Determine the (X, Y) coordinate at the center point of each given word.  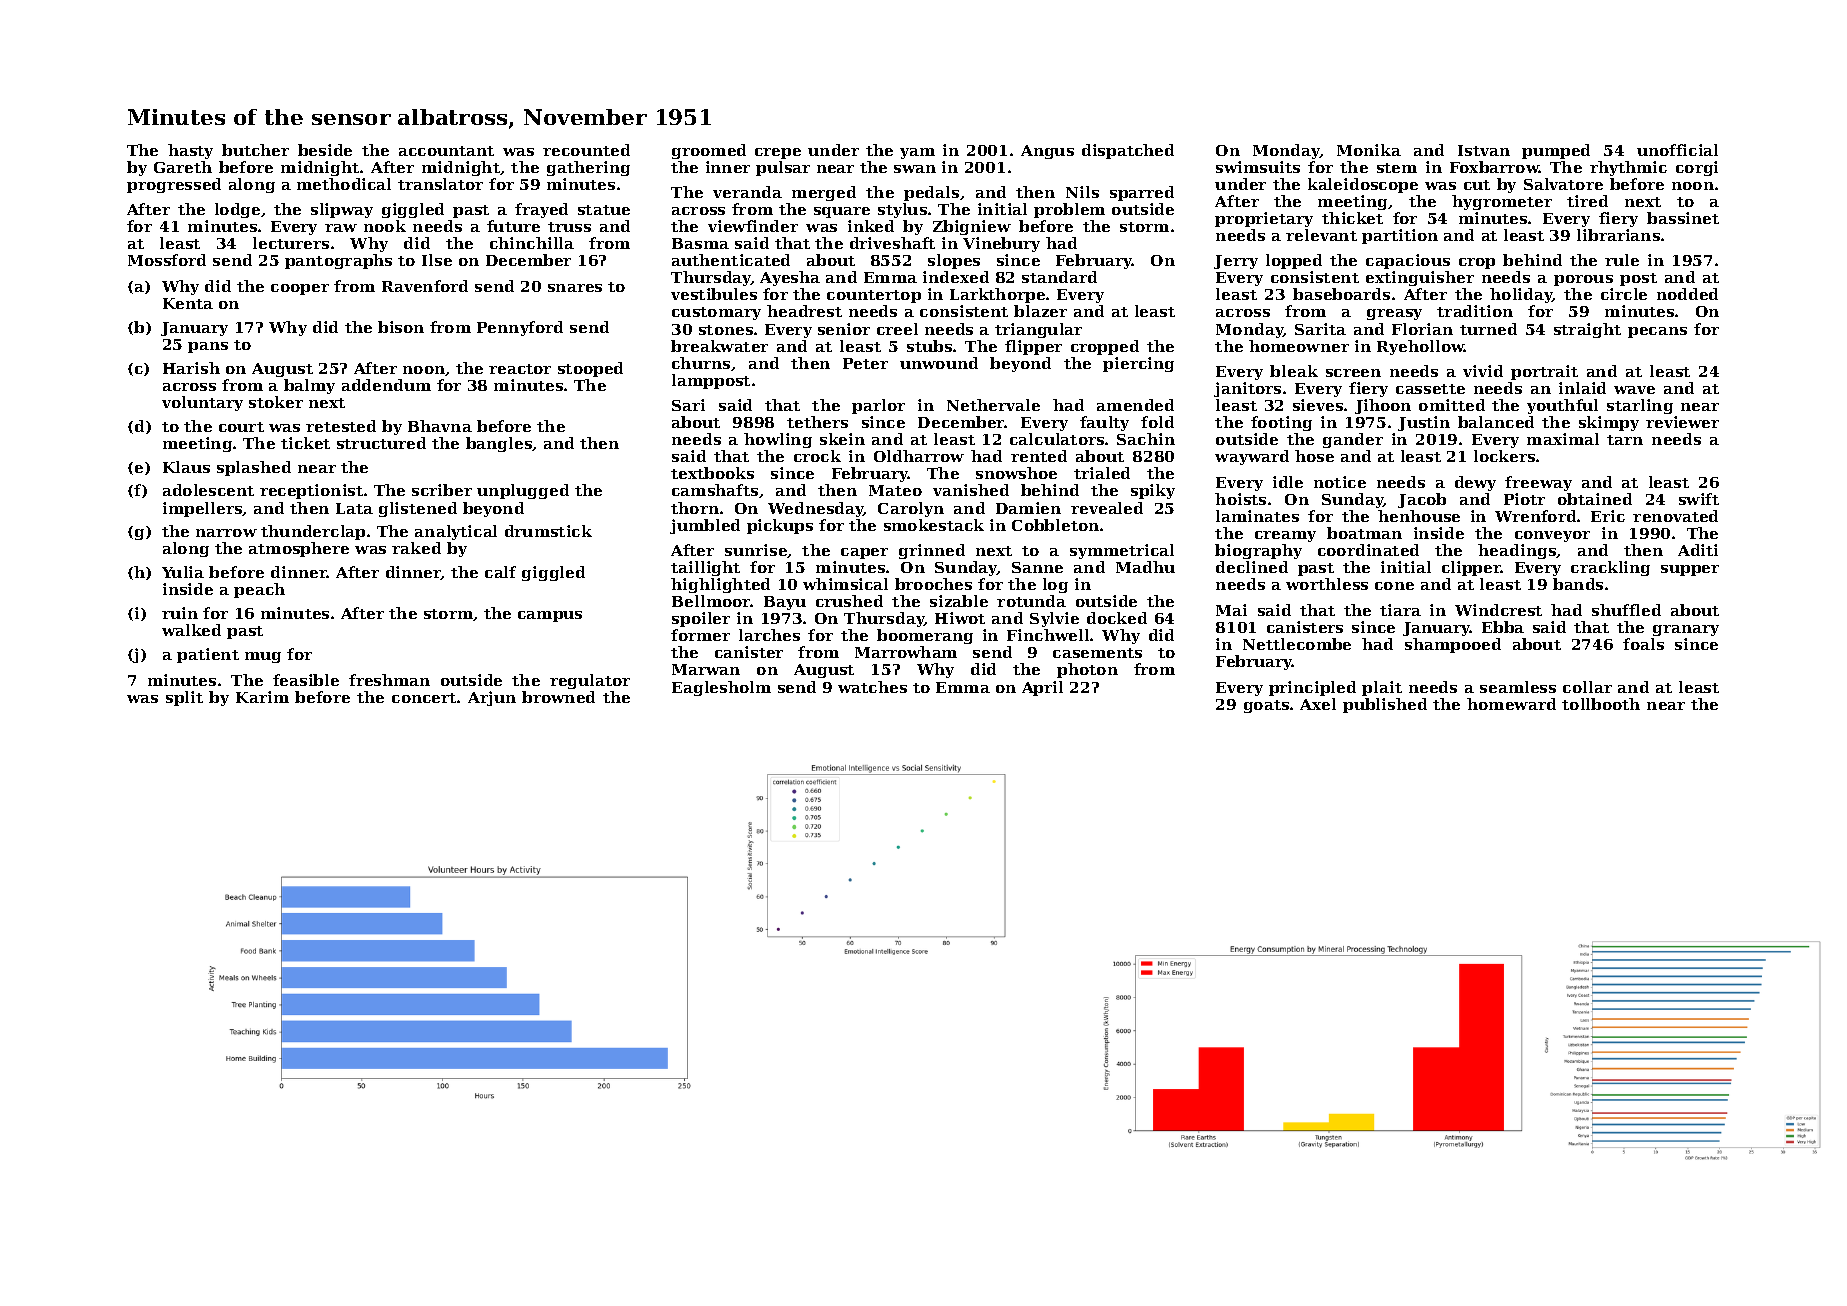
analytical (456, 532)
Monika (1369, 150)
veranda (747, 192)
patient (208, 655)
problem (1069, 210)
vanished (971, 490)
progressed (174, 185)
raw (341, 228)
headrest (804, 311)
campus (550, 616)
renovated (1675, 516)
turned (1488, 329)
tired (1587, 201)
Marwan (706, 669)
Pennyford (520, 328)
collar (1587, 687)
